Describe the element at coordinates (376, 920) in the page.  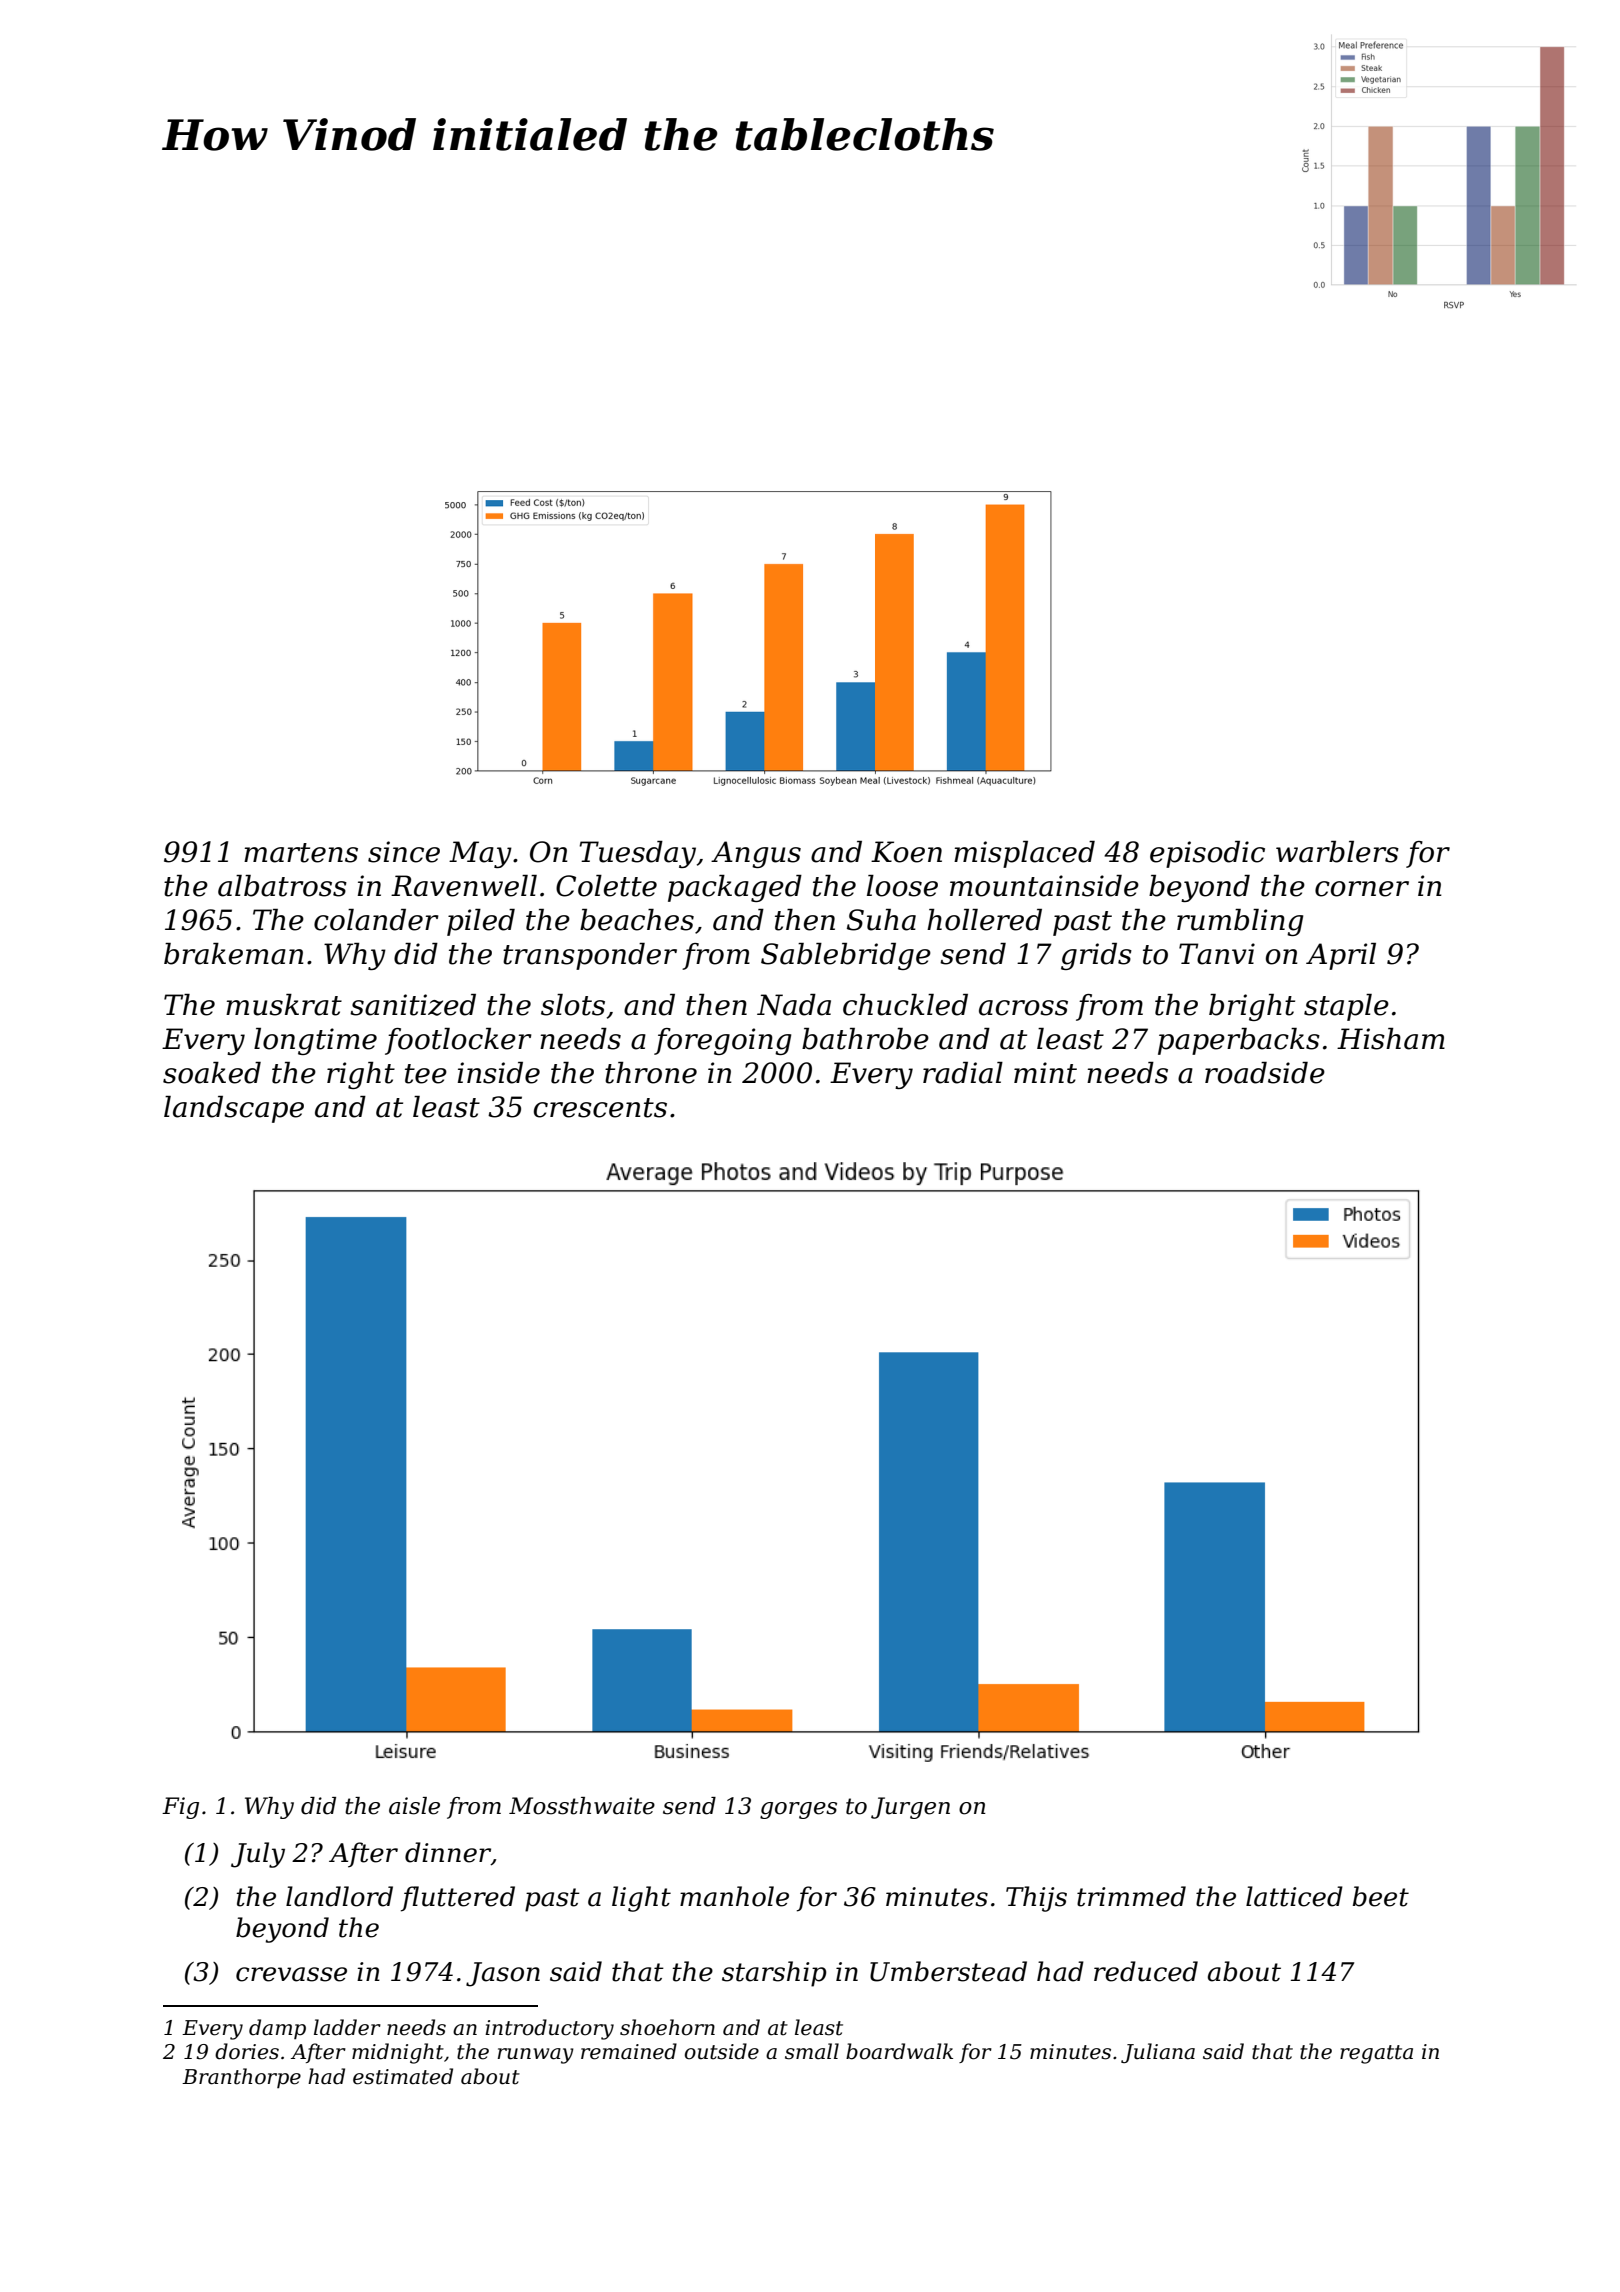
I see `colander` at that location.
